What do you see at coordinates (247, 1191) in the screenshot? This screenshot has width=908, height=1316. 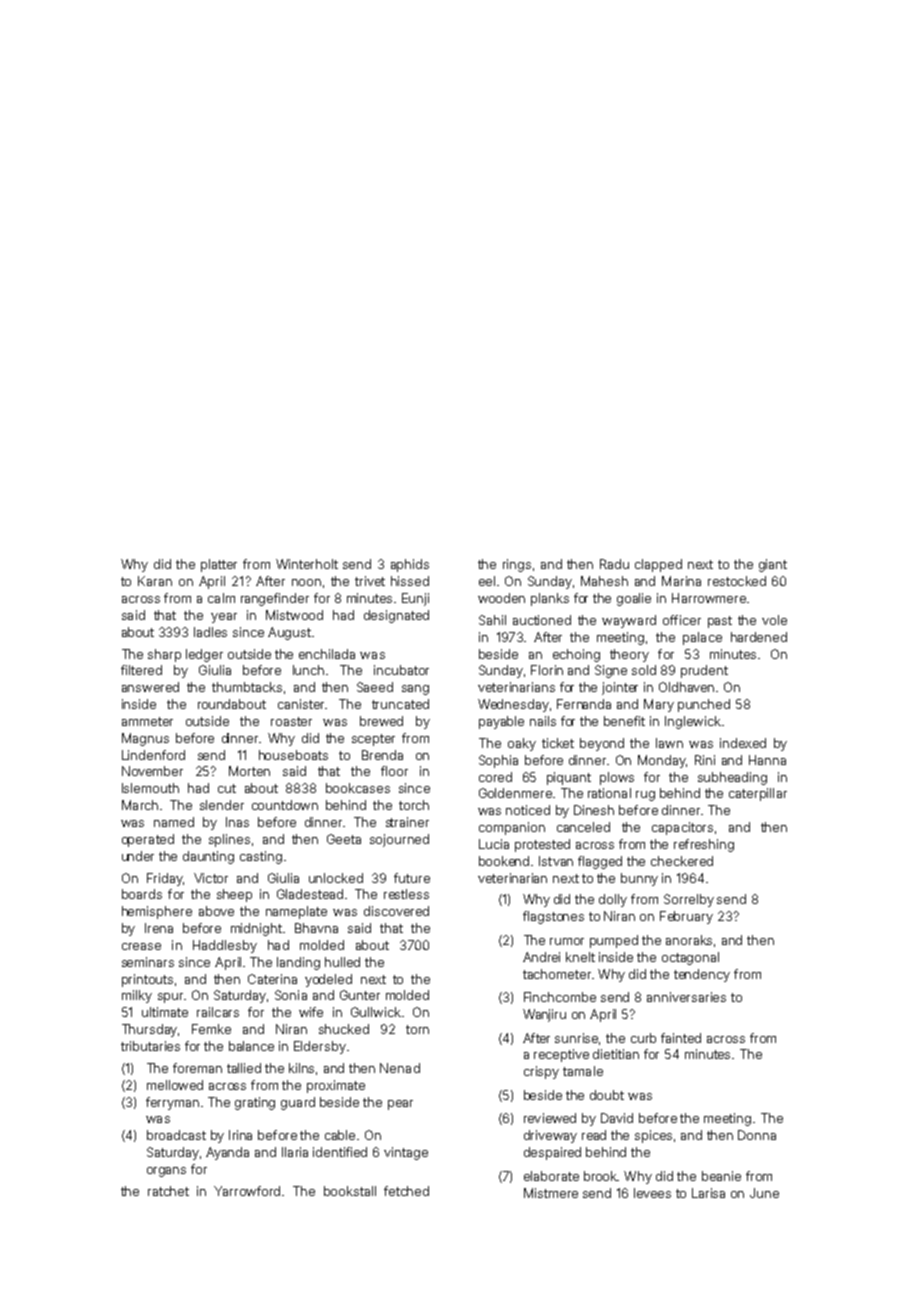 I see `Yarrowford` at bounding box center [247, 1191].
